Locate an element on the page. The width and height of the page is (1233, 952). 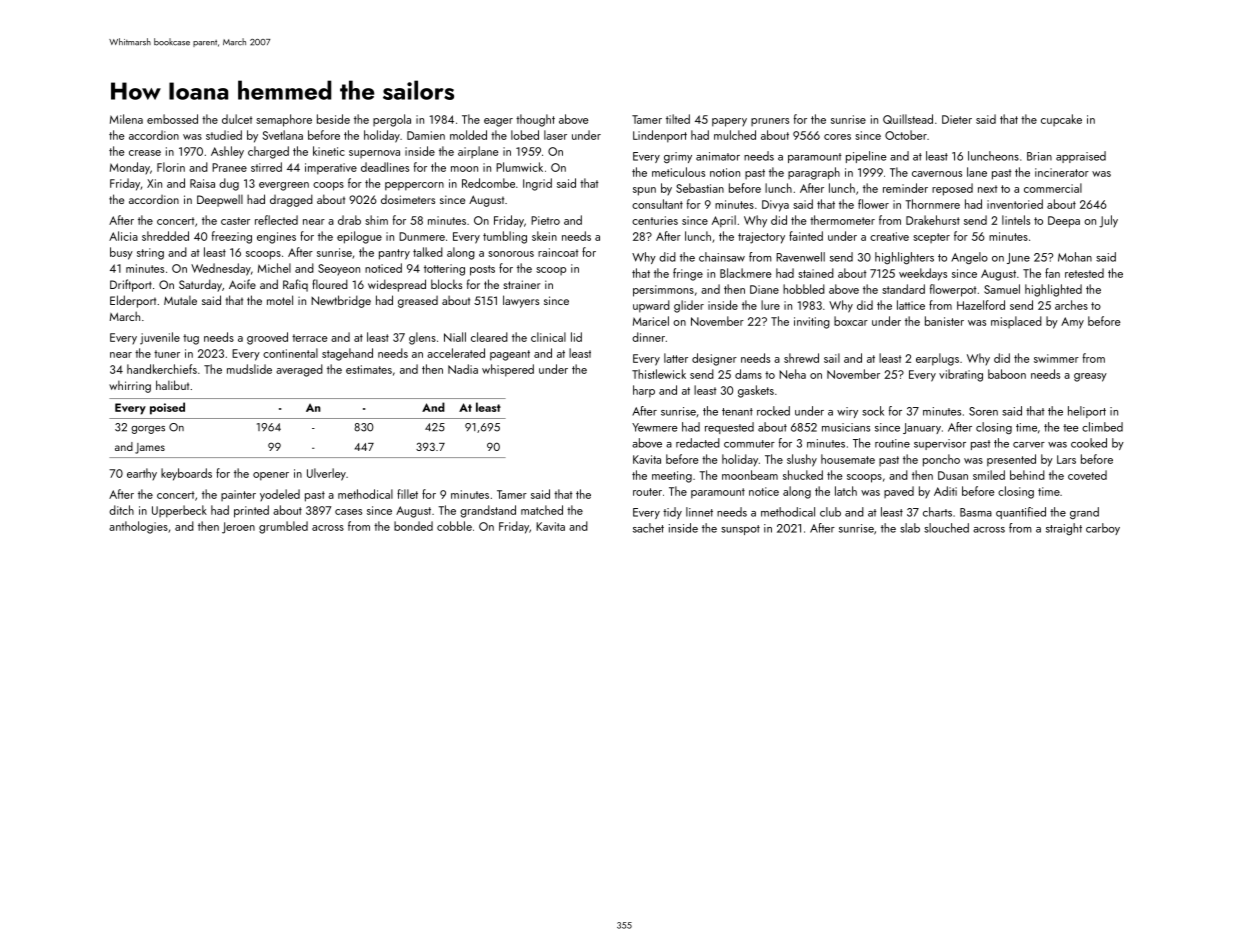
greasy is located at coordinates (1090, 377).
